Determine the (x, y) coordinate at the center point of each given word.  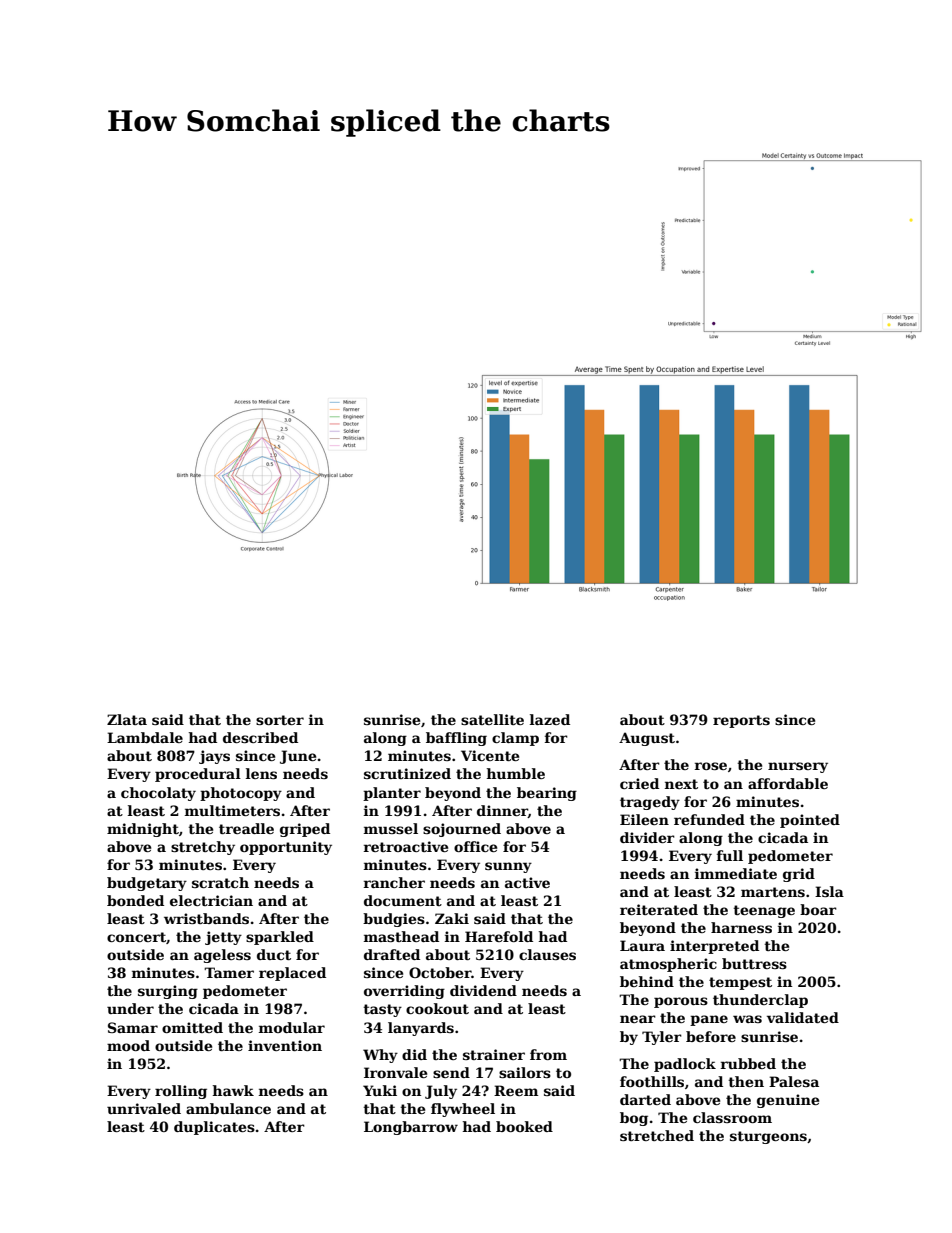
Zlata (127, 719)
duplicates (214, 1128)
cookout (437, 1008)
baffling (456, 739)
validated (803, 1017)
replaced (292, 974)
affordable (788, 783)
